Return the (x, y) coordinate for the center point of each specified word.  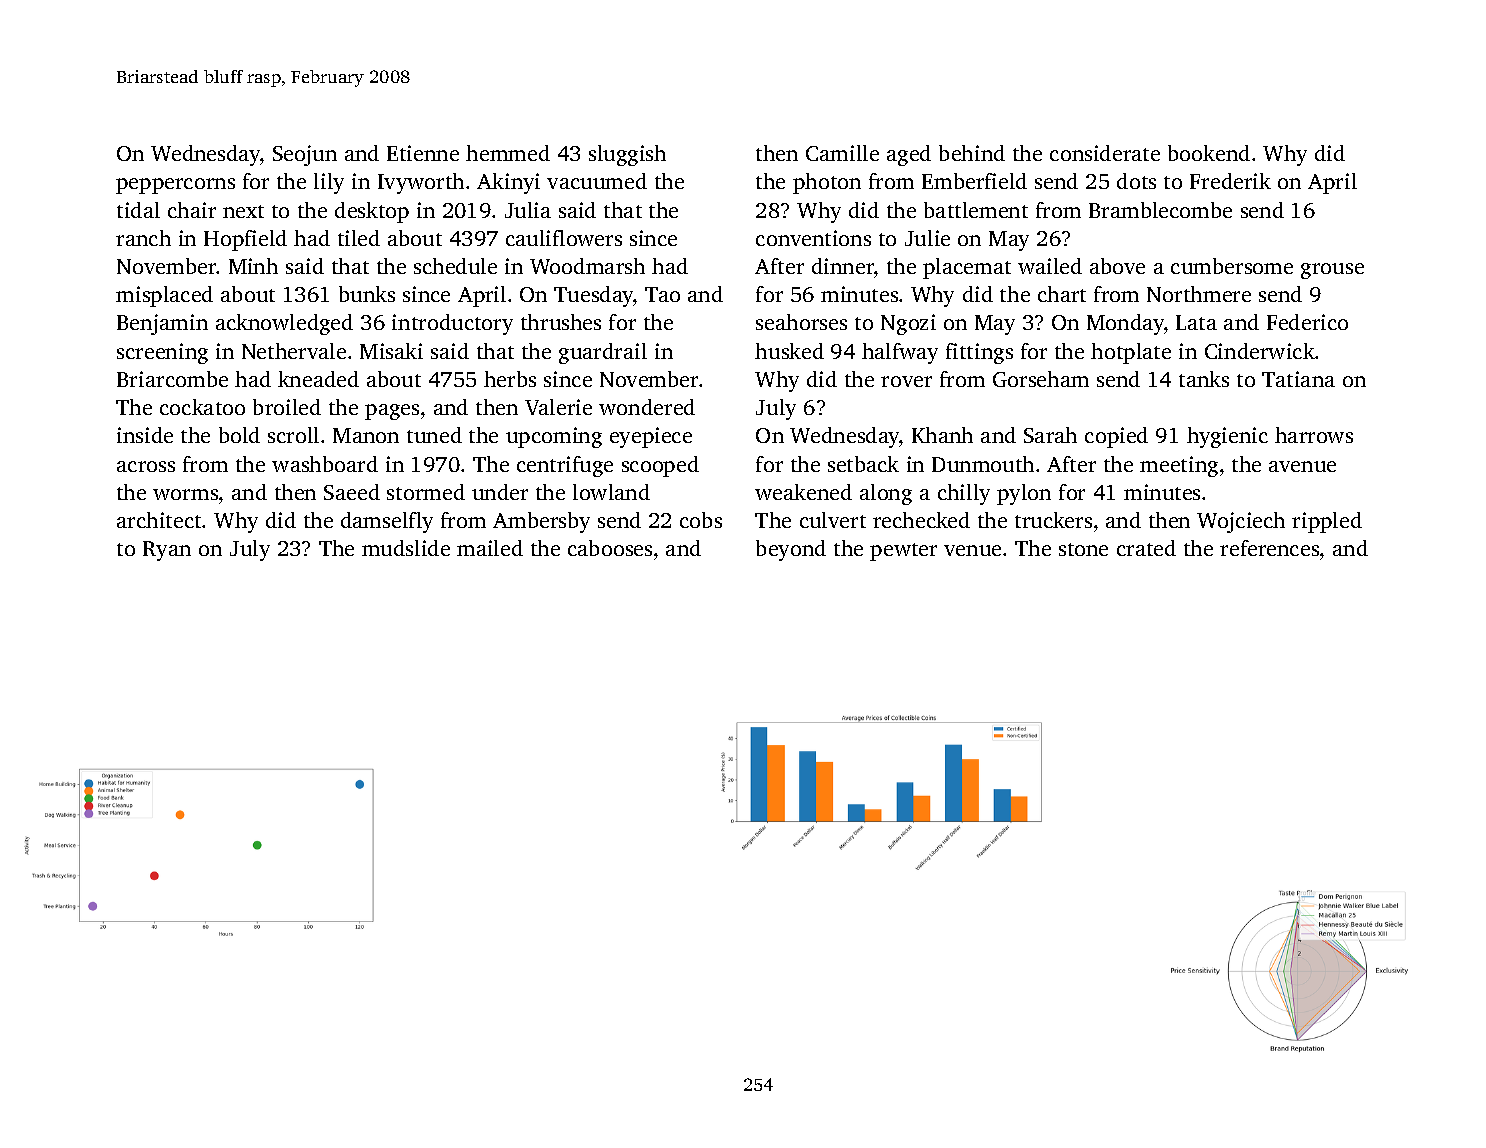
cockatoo (202, 407)
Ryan (167, 551)
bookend (1209, 153)
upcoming (554, 437)
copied (1116, 437)
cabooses (610, 548)
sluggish (627, 155)
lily (329, 183)
